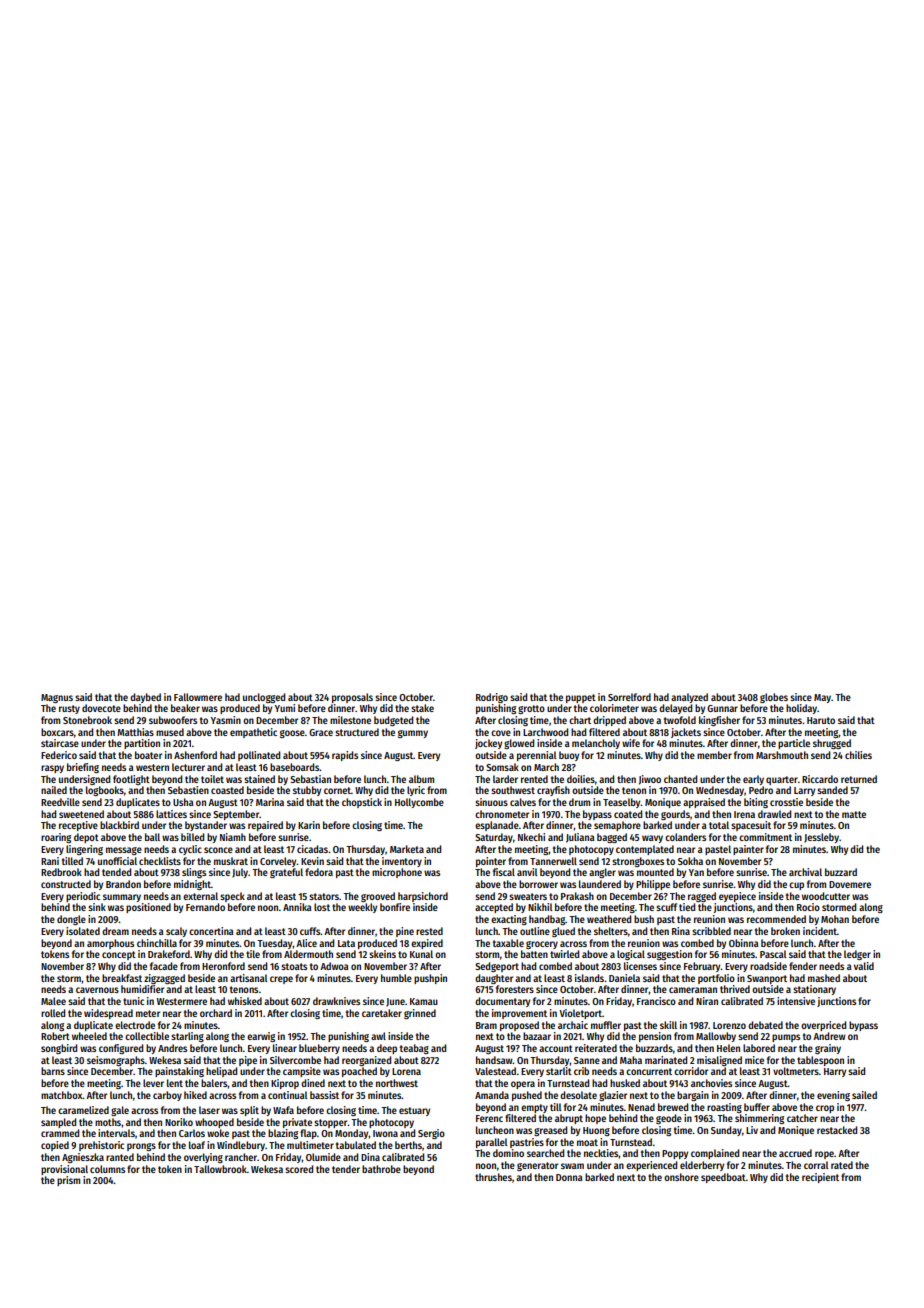  I want to click on bonfire, so click(395, 907).
